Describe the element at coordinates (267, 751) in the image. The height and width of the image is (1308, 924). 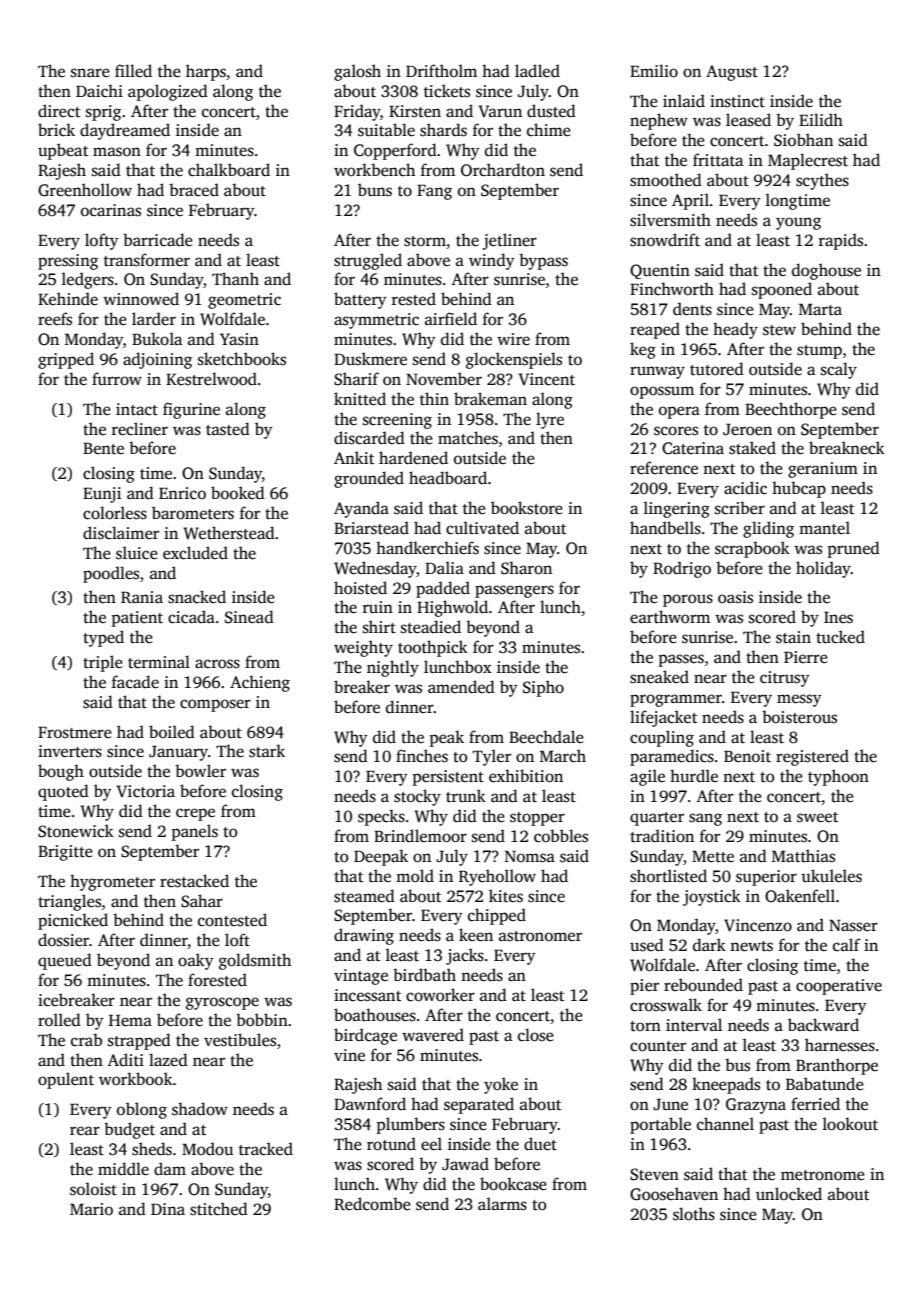
I see `stark` at that location.
